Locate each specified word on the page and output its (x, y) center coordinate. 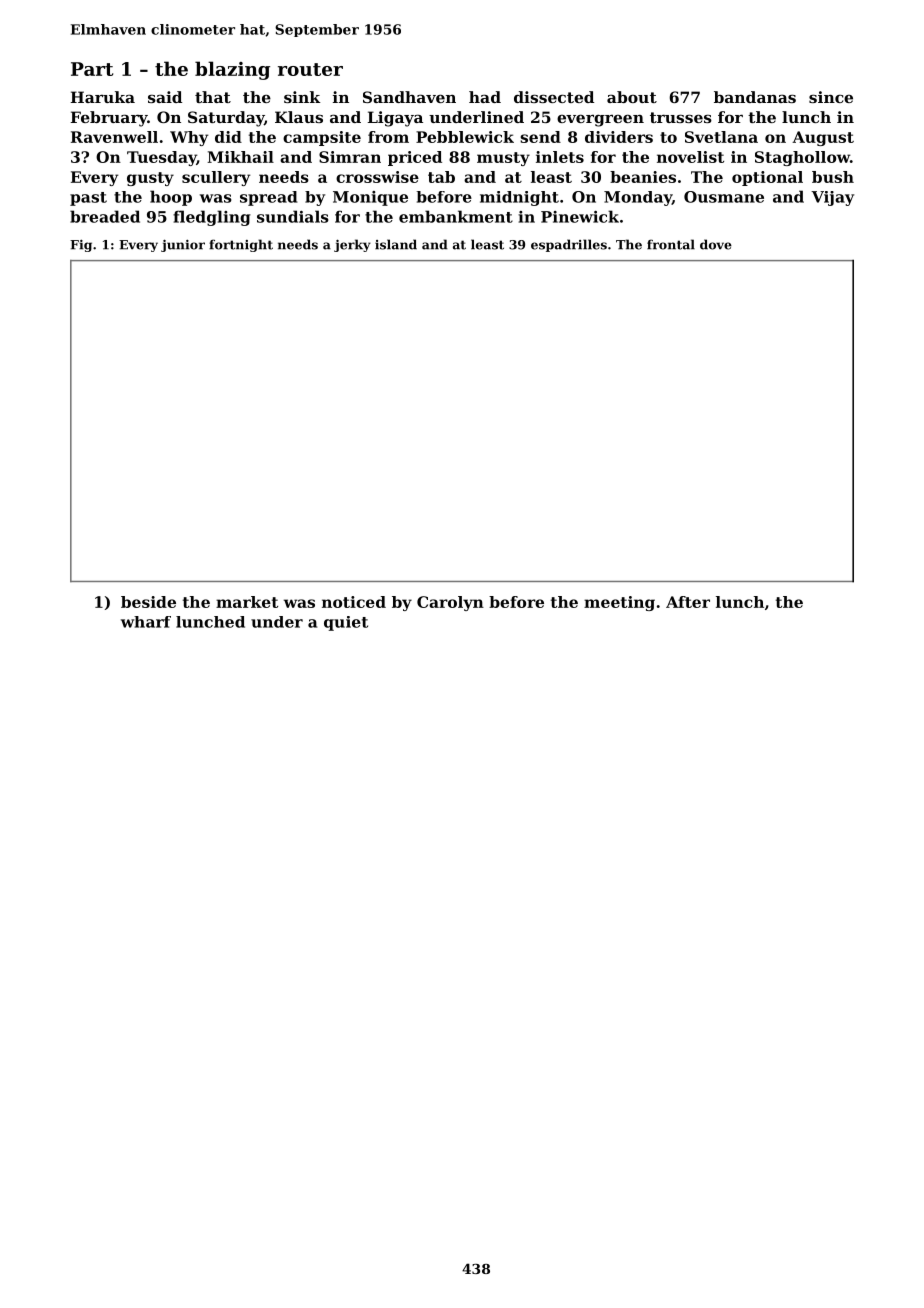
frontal (671, 244)
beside (148, 602)
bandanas (755, 97)
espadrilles (569, 245)
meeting (619, 603)
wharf (146, 622)
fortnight (241, 245)
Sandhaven (409, 97)
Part (92, 69)
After (688, 602)
